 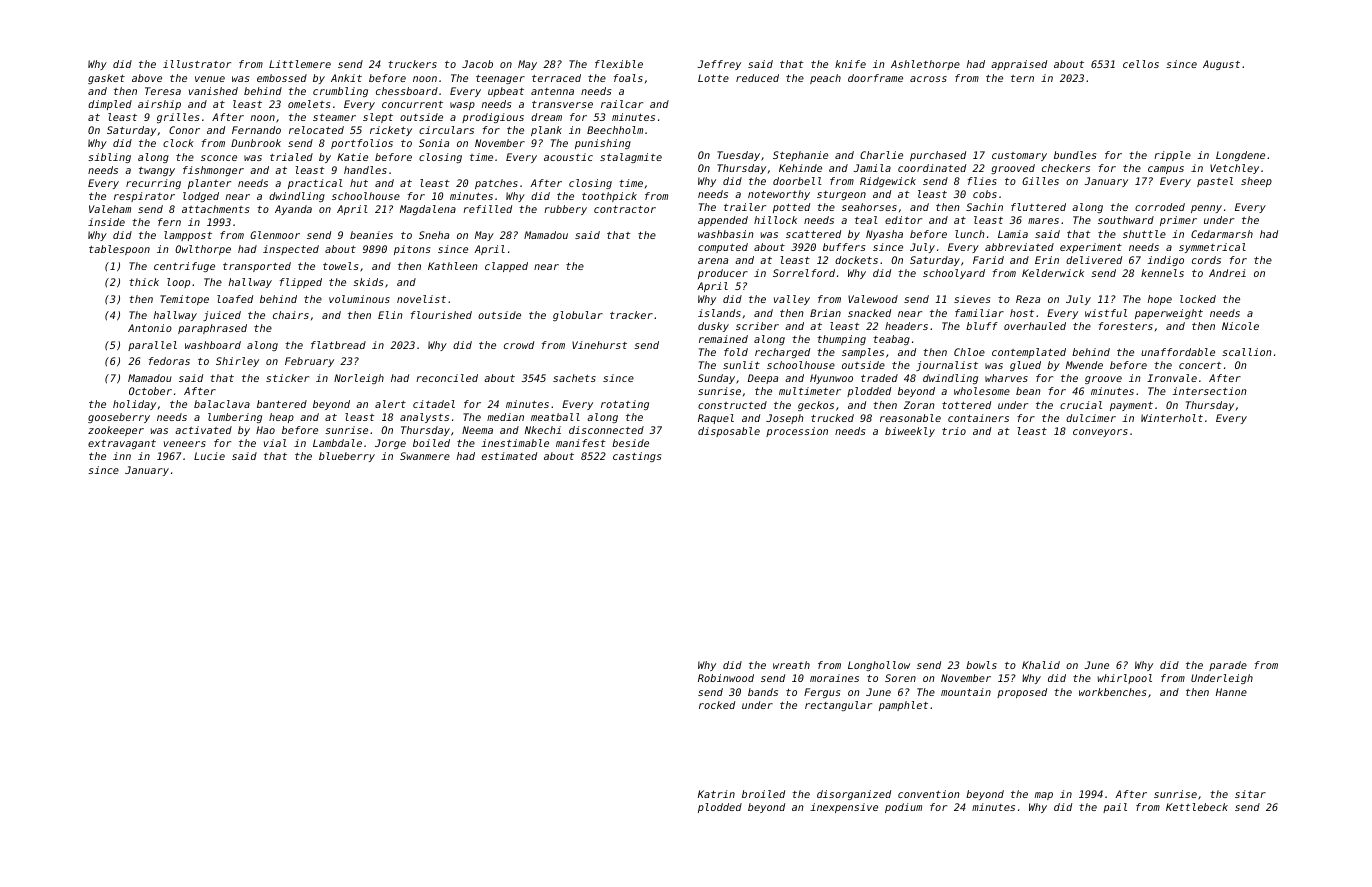 What do you see at coordinates (275, 235) in the screenshot?
I see `Glenmoor` at bounding box center [275, 235].
